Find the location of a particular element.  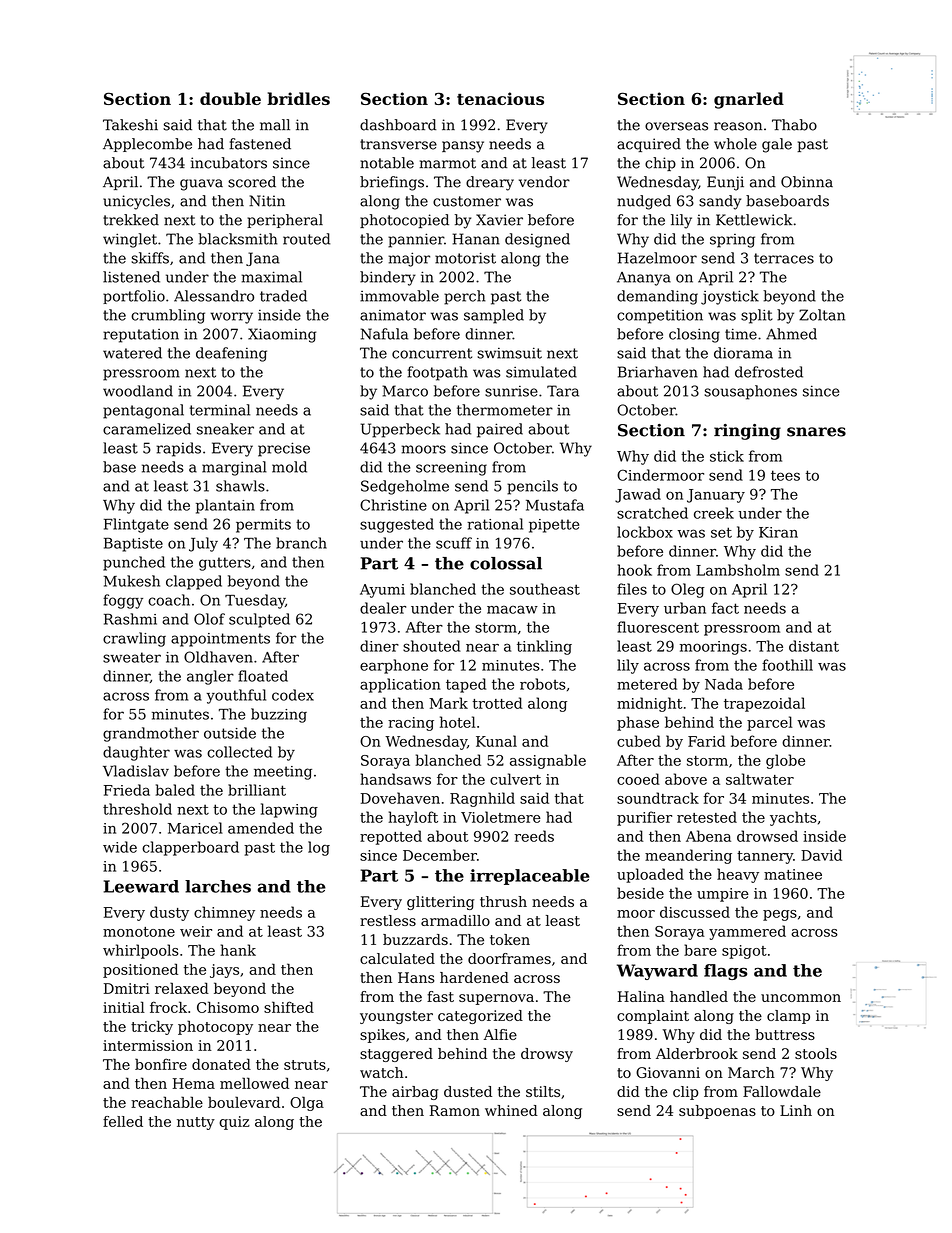

parcel is located at coordinates (770, 723).
